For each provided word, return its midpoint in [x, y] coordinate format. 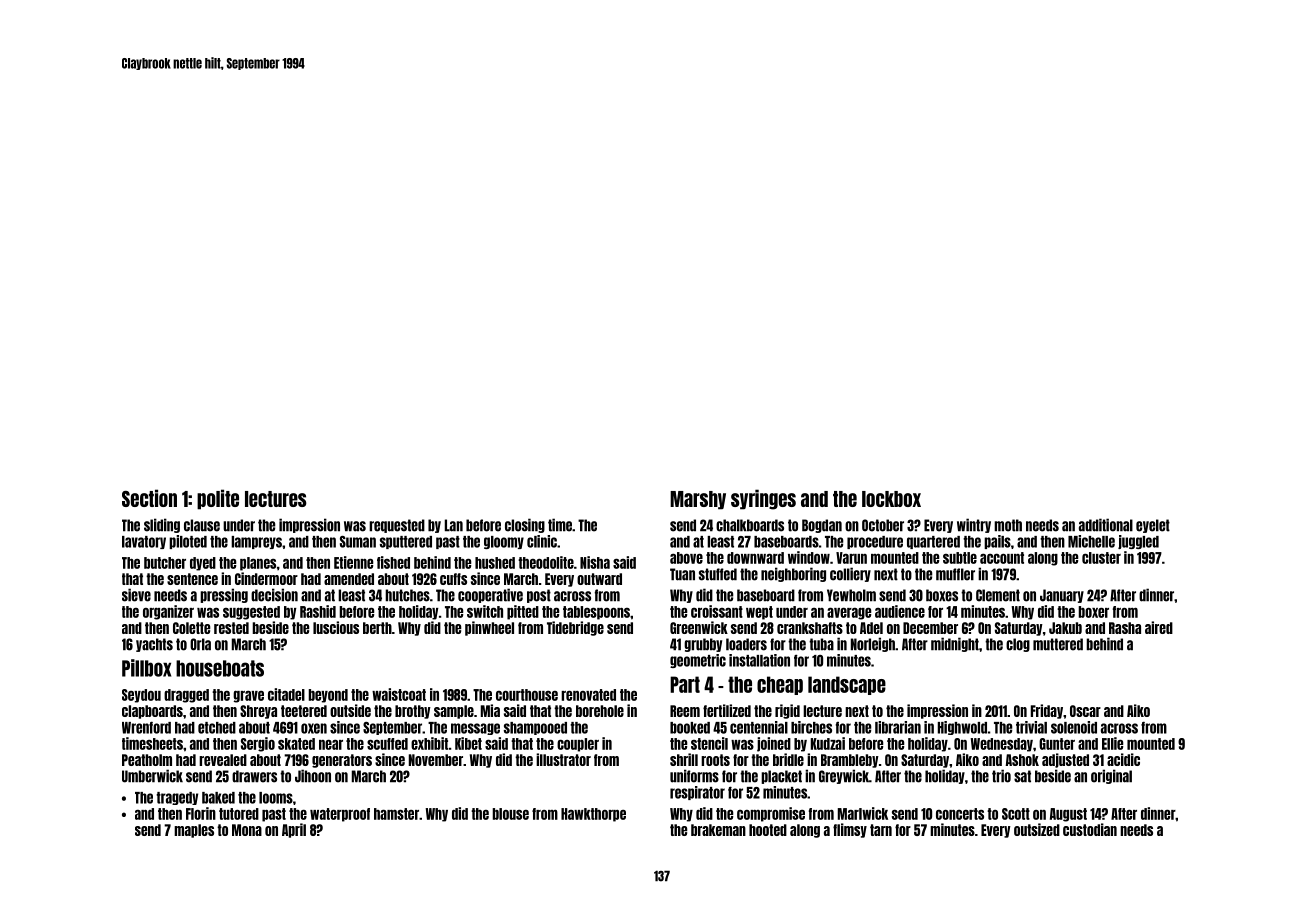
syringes [763, 499]
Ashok [1022, 760]
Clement [998, 595]
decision [274, 595]
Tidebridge [575, 628]
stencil [709, 743]
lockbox [891, 499]
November [436, 760]
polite [218, 499]
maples [194, 831]
